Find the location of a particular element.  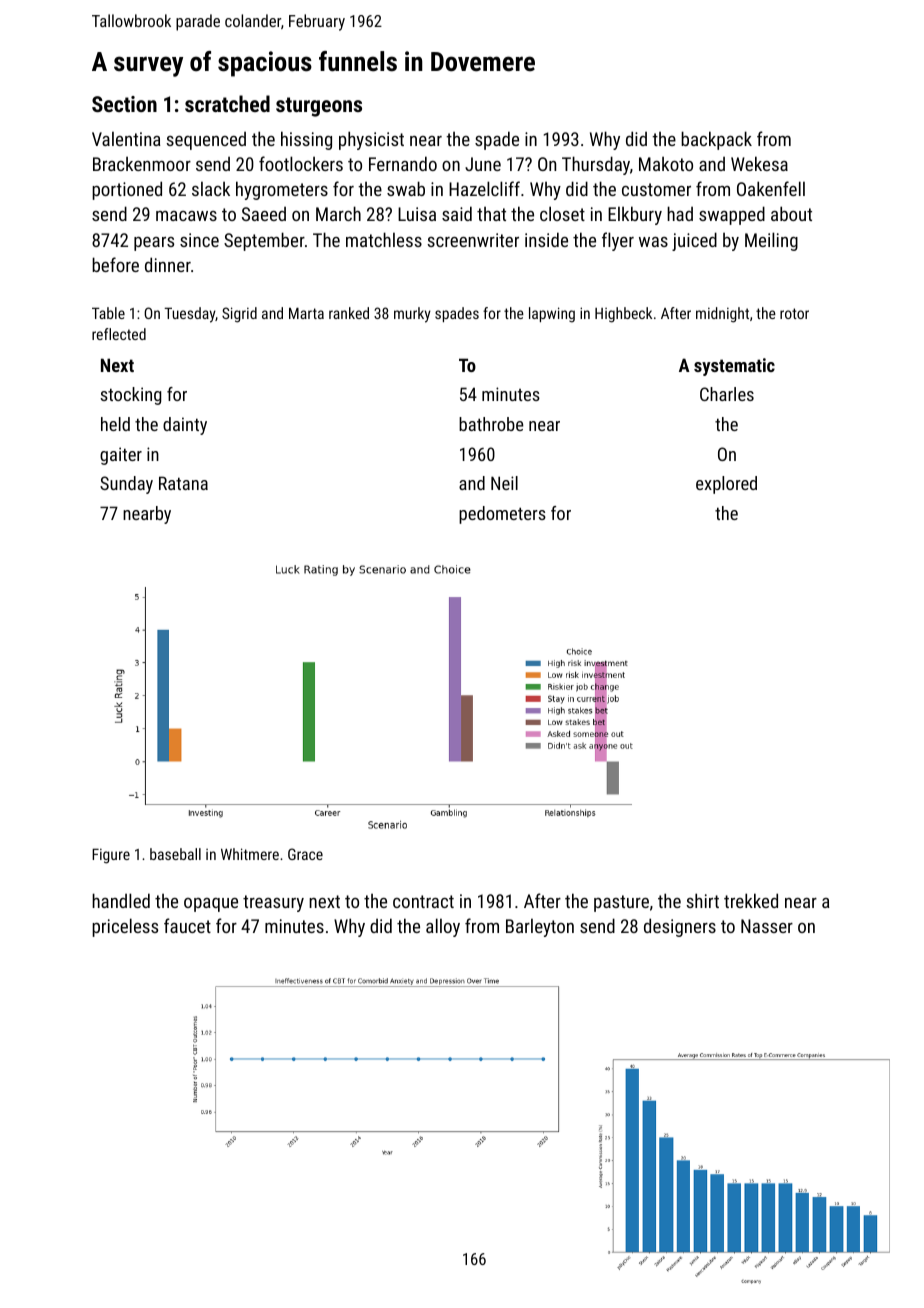

pedometers is located at coordinates (502, 515).
